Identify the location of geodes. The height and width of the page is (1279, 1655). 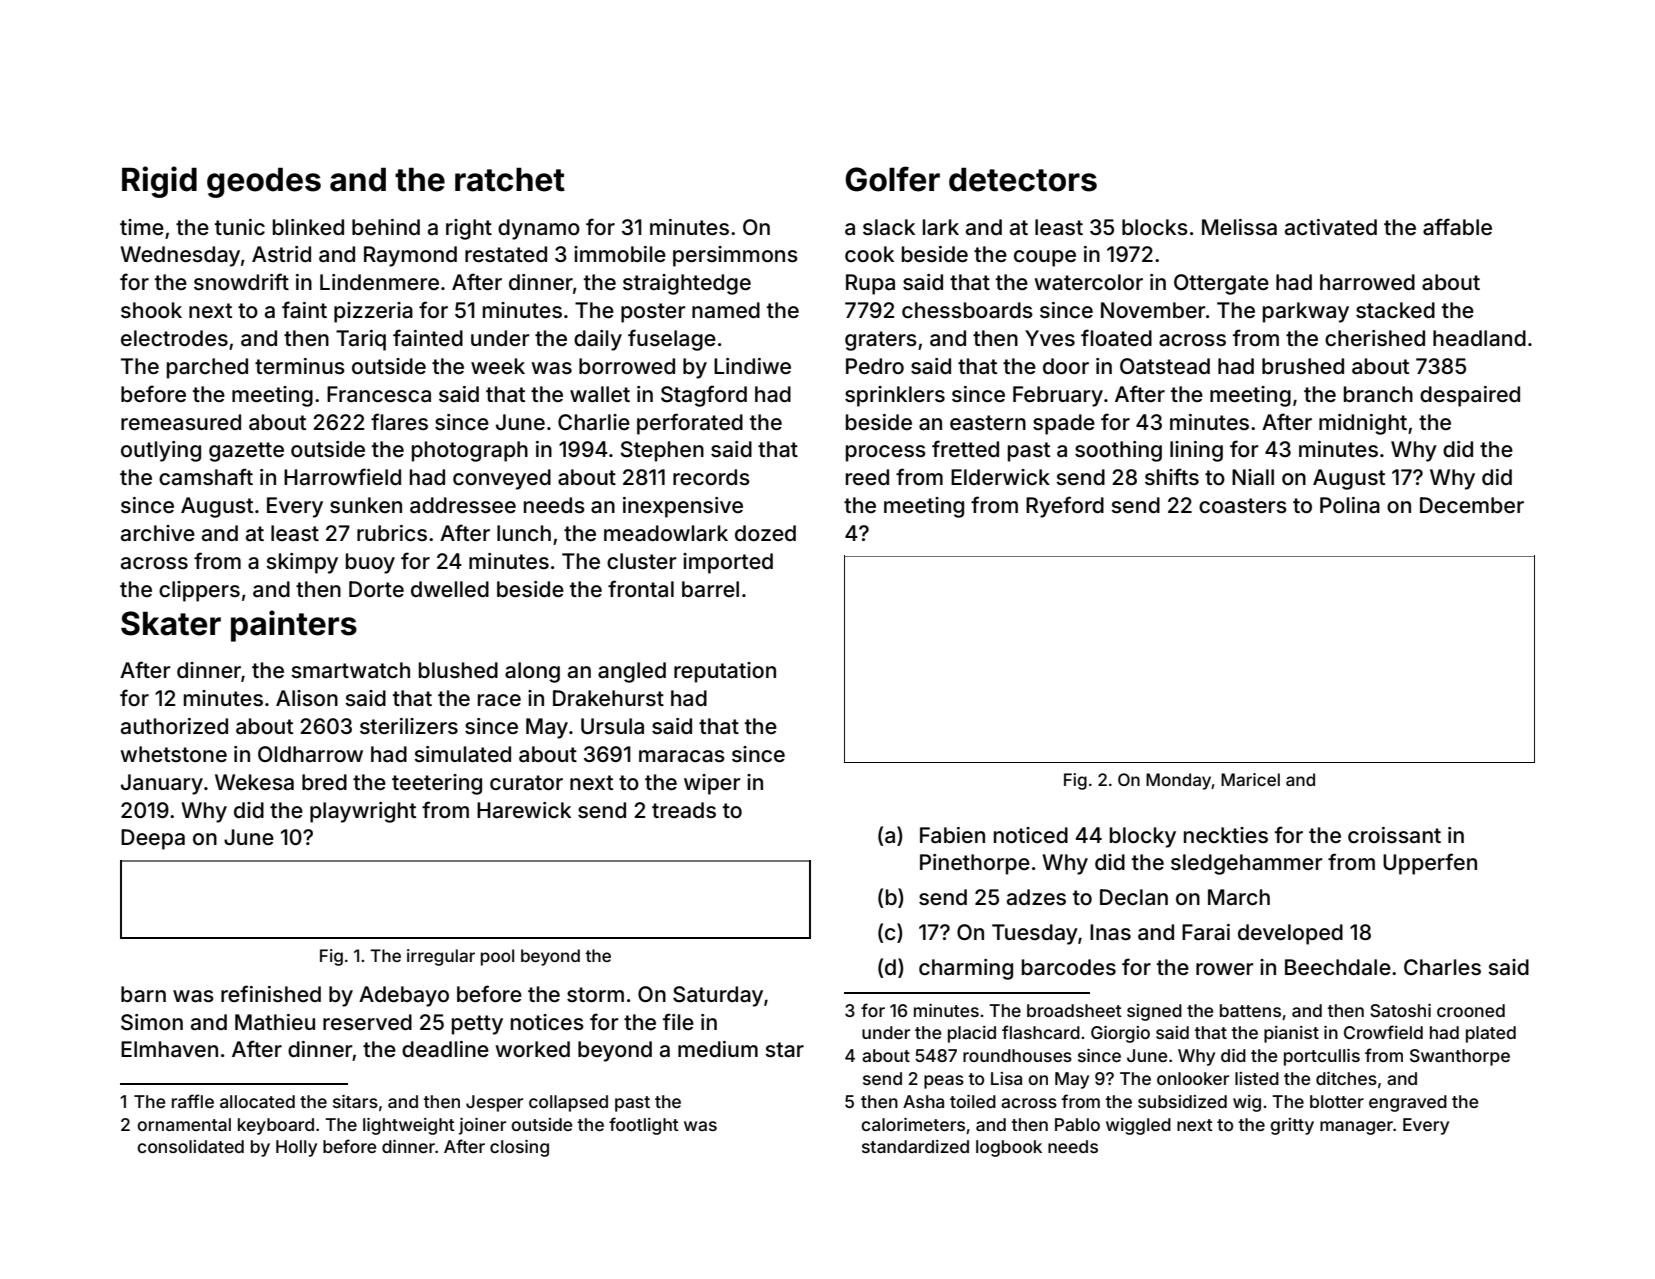
(264, 182).
